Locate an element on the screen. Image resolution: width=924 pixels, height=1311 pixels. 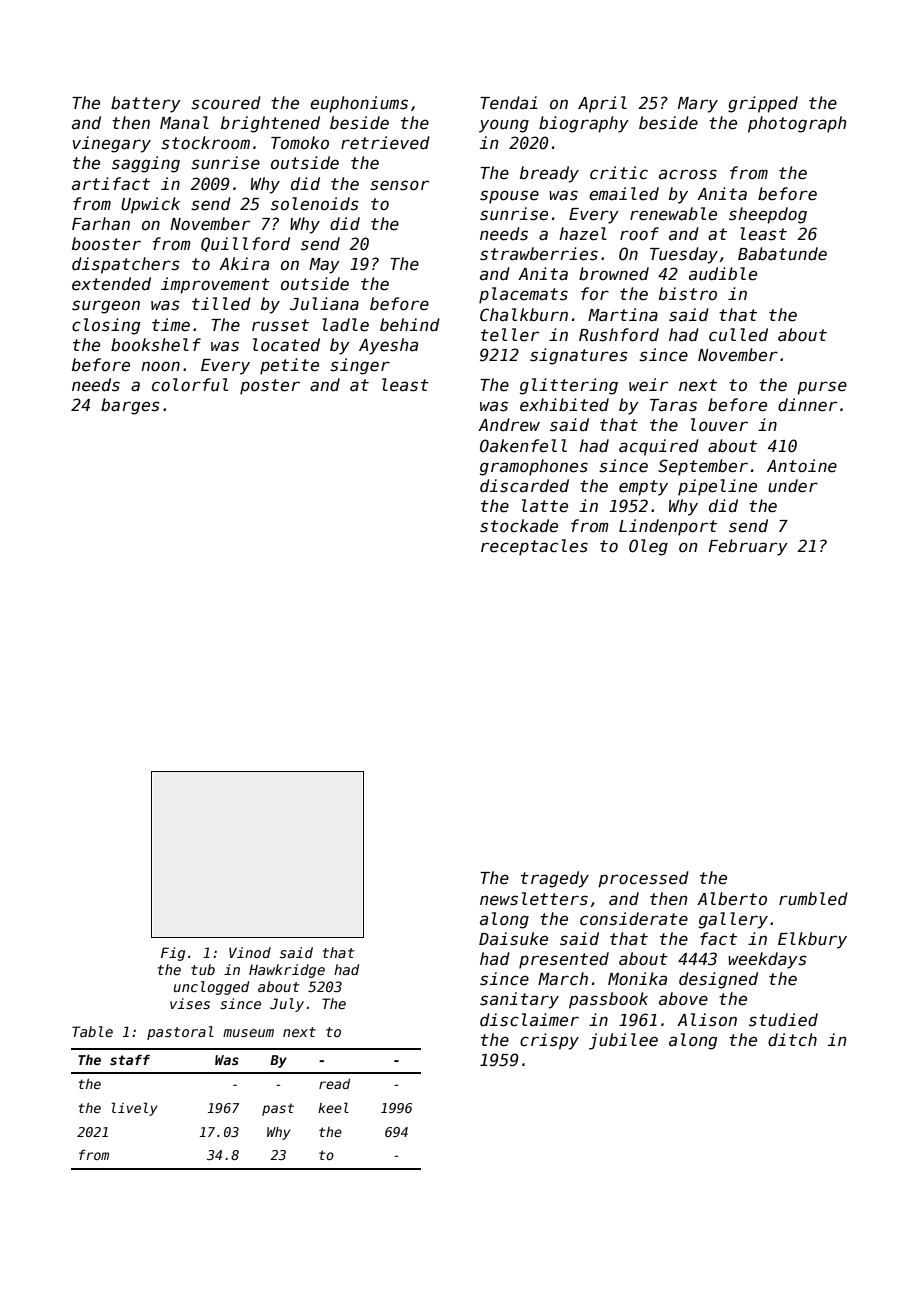
lively is located at coordinates (135, 1109).
